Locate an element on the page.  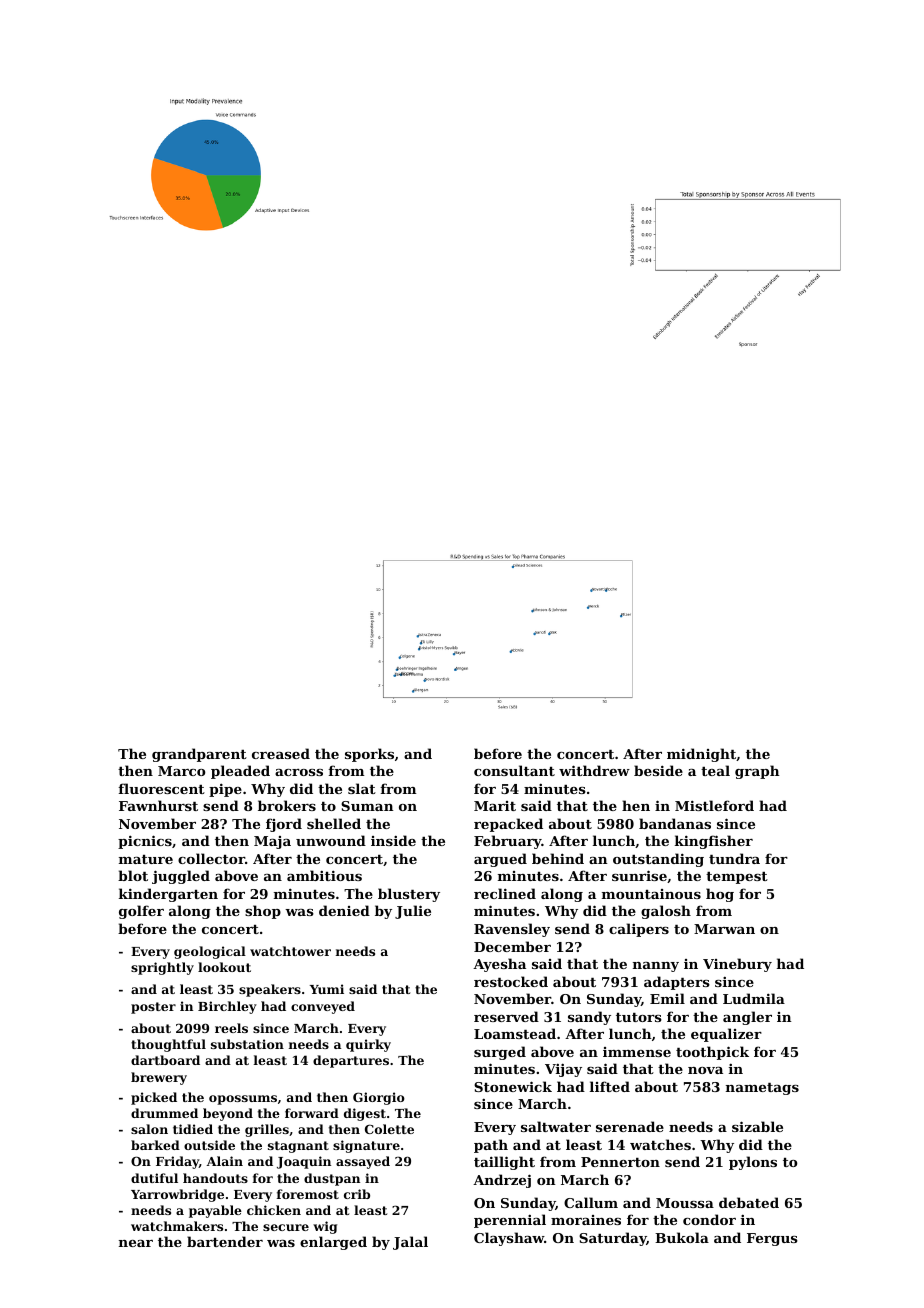
watchmakers is located at coordinates (177, 1226).
